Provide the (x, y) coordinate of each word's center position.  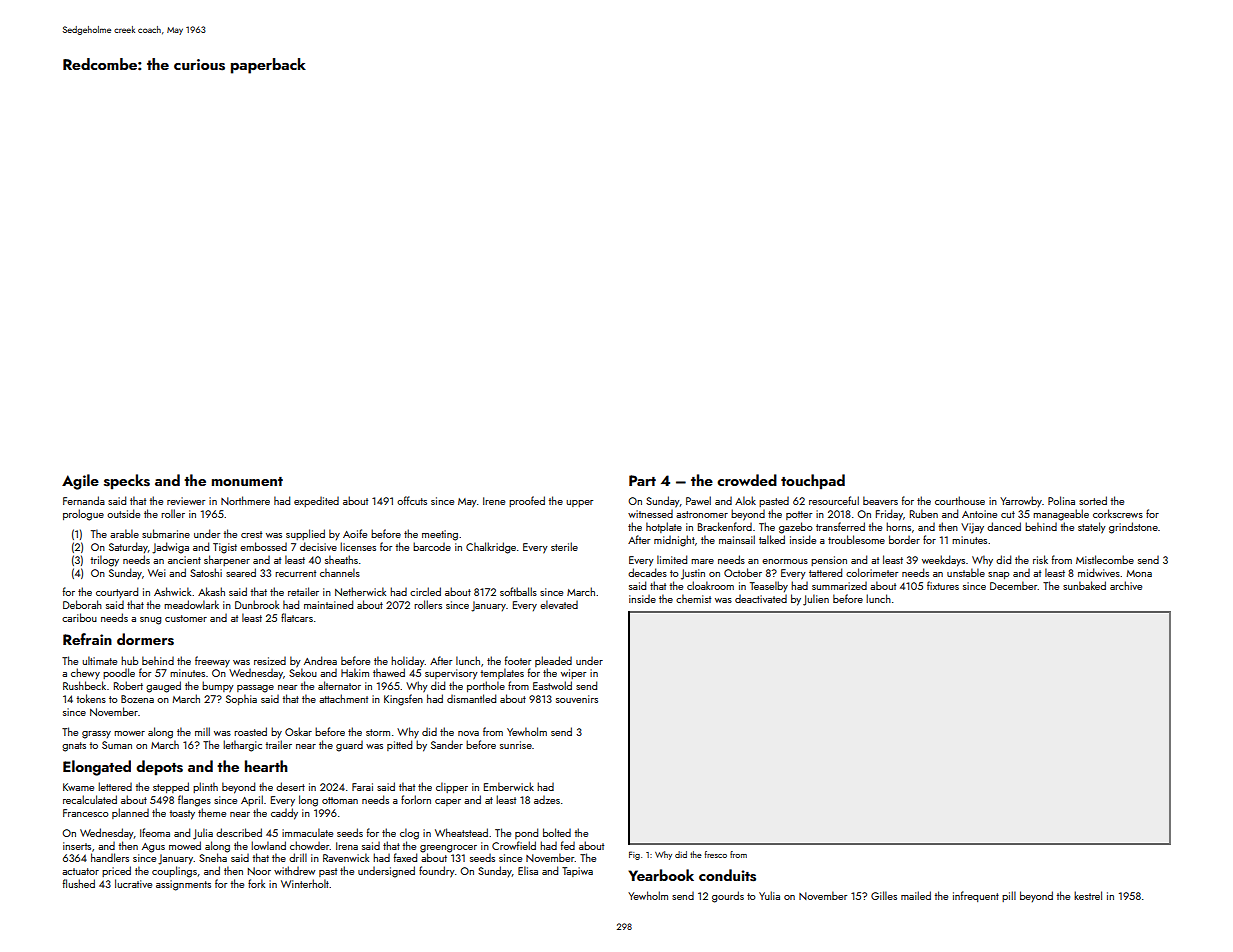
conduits (727, 875)
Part (642, 480)
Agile (80, 482)
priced (116, 871)
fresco (716, 854)
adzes (547, 800)
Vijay (972, 528)
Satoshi (206, 572)
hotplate (664, 527)
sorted (1093, 500)
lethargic (242, 746)
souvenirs (577, 699)
